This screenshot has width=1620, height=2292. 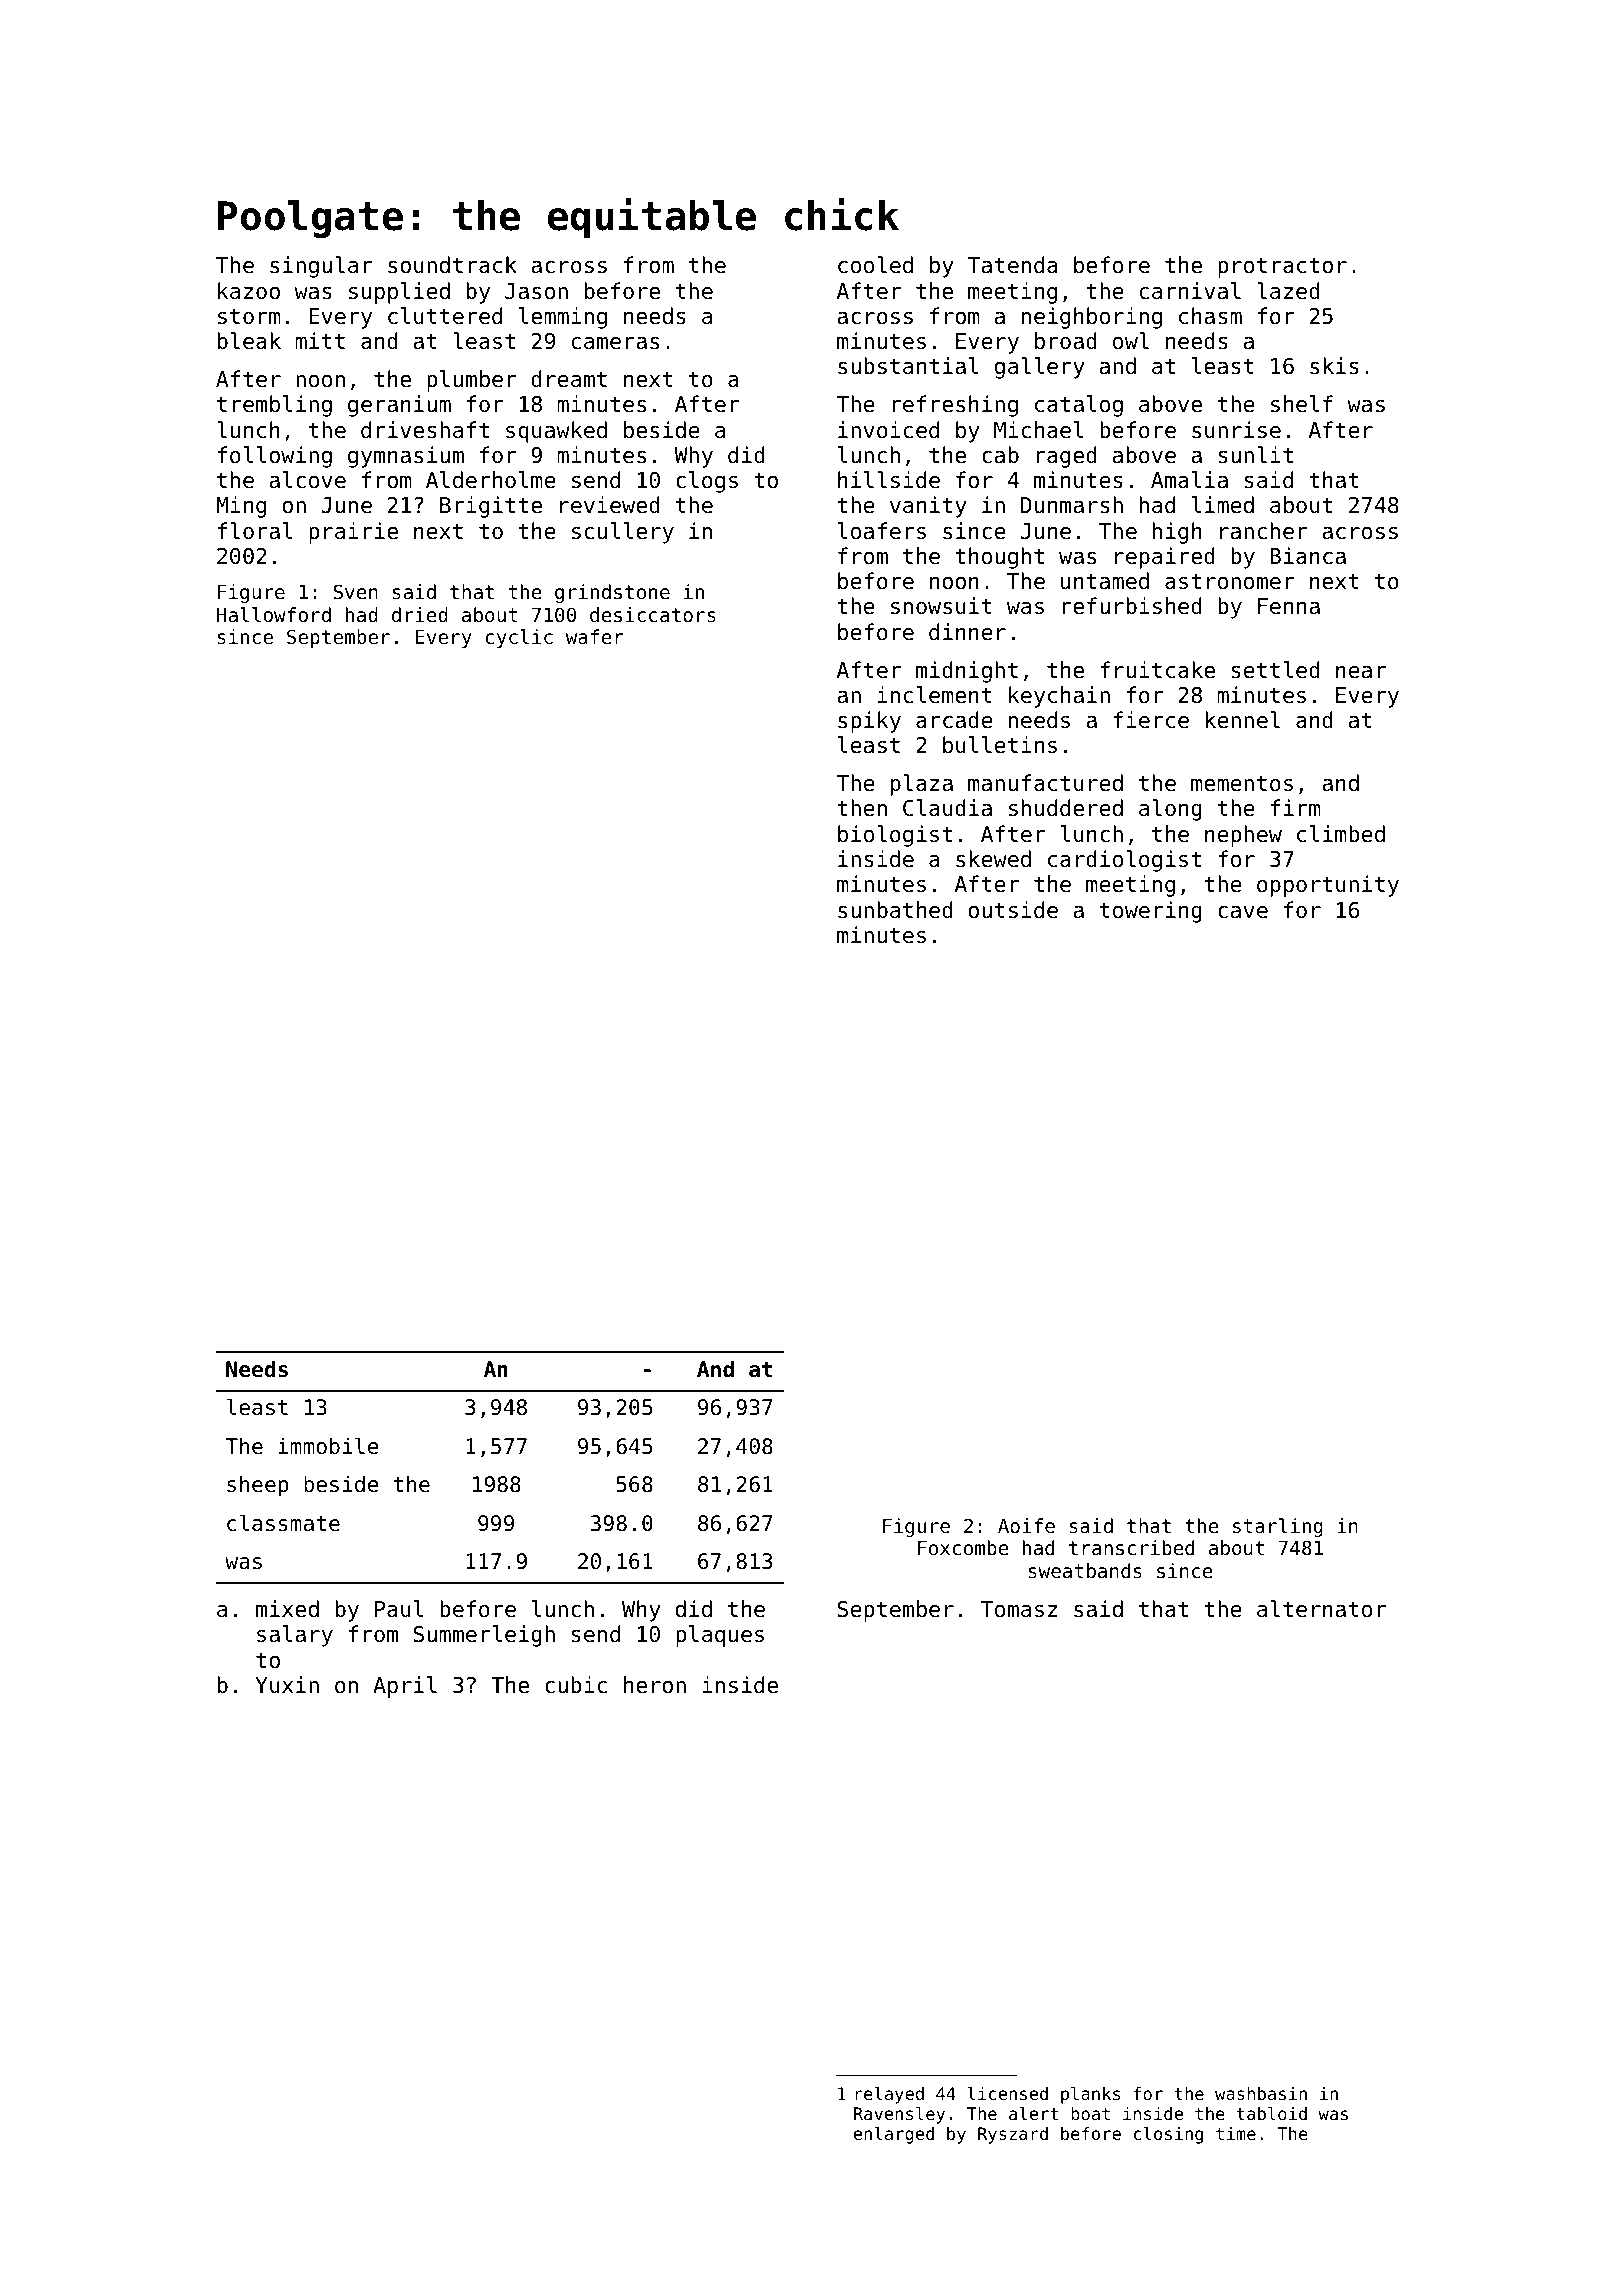 I want to click on enlarged, so click(x=894, y=2135).
